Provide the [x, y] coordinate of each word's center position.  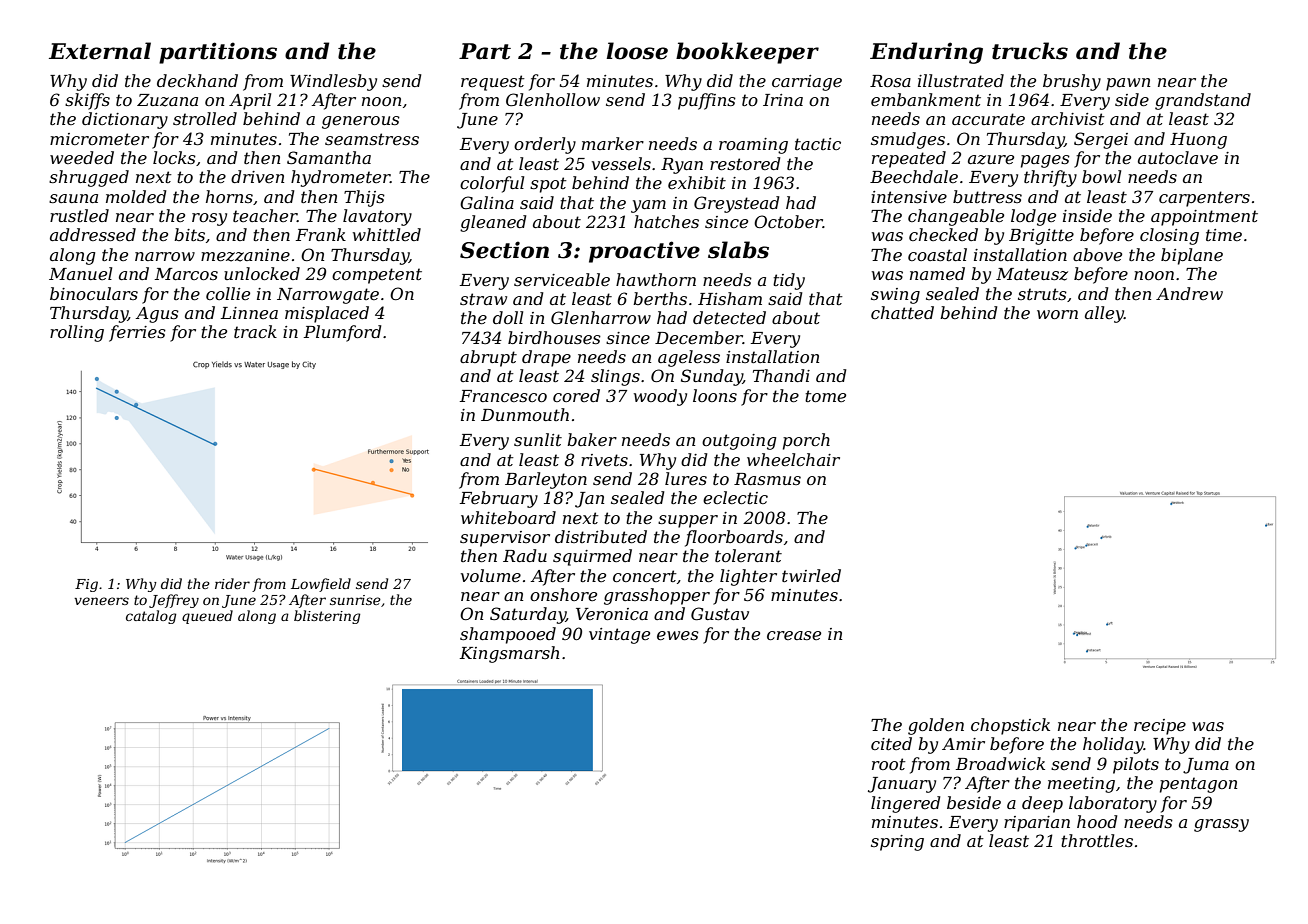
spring [897, 843]
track [255, 331]
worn [1057, 314]
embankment [926, 99]
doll [508, 317]
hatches [666, 221]
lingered [905, 804]
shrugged [89, 178]
